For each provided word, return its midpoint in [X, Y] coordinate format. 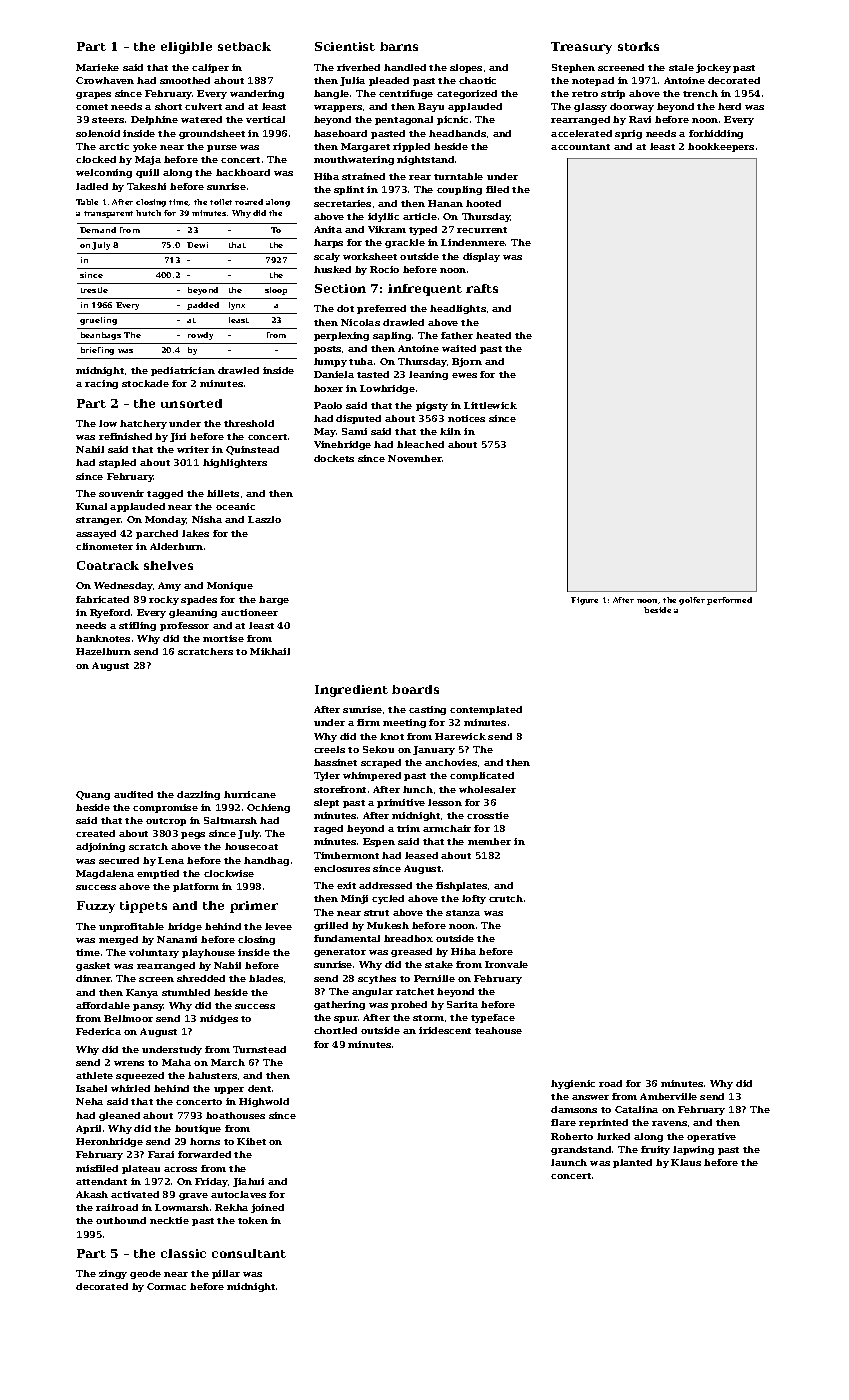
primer [254, 907]
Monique [230, 586]
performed [729, 601]
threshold [249, 423]
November [415, 458]
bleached [420, 444]
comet [92, 107]
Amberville [668, 1096]
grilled [331, 926]
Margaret [365, 147]
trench [700, 93]
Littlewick [490, 405]
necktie [169, 1220]
